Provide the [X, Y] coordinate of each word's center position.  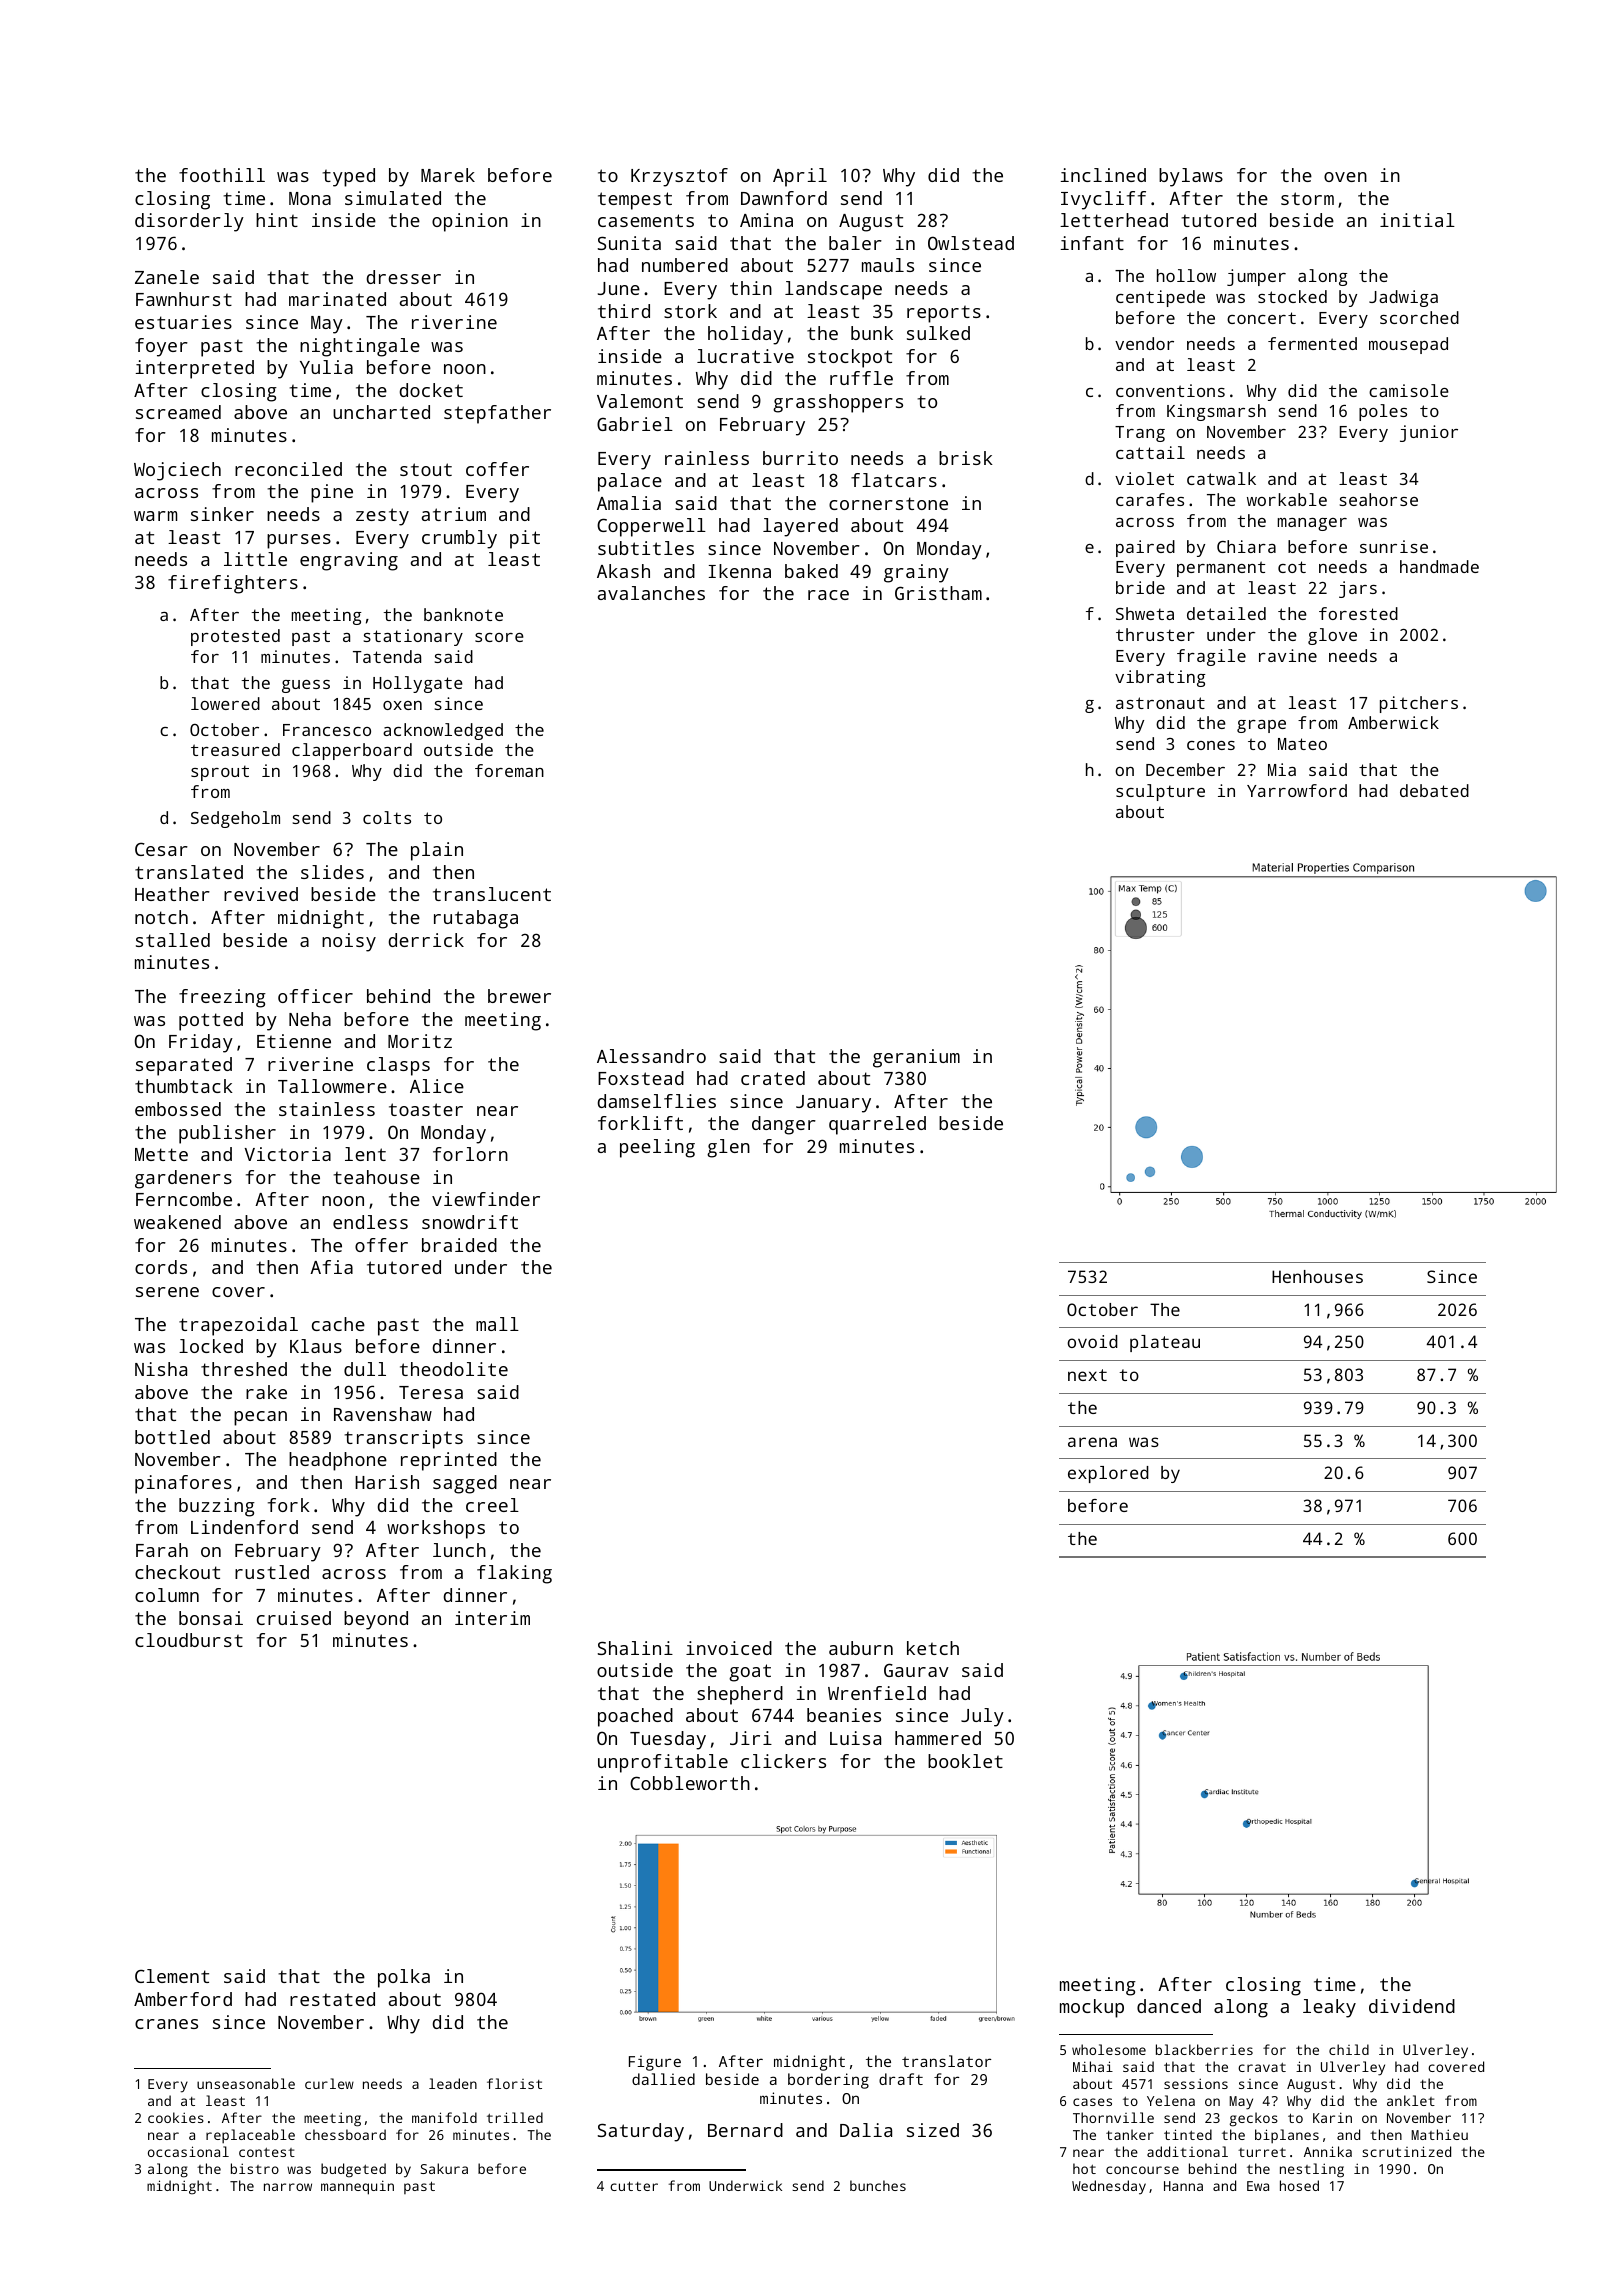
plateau [1165, 1343]
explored [1108, 1474]
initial [1417, 220]
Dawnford [784, 198]
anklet [1411, 2100]
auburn [861, 1648]
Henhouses [1317, 1276]
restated [332, 1999]
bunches [878, 2185]
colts [387, 817]
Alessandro [651, 1056]
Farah [162, 1550]
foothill [222, 175]
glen [728, 1148]
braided [459, 1245]
